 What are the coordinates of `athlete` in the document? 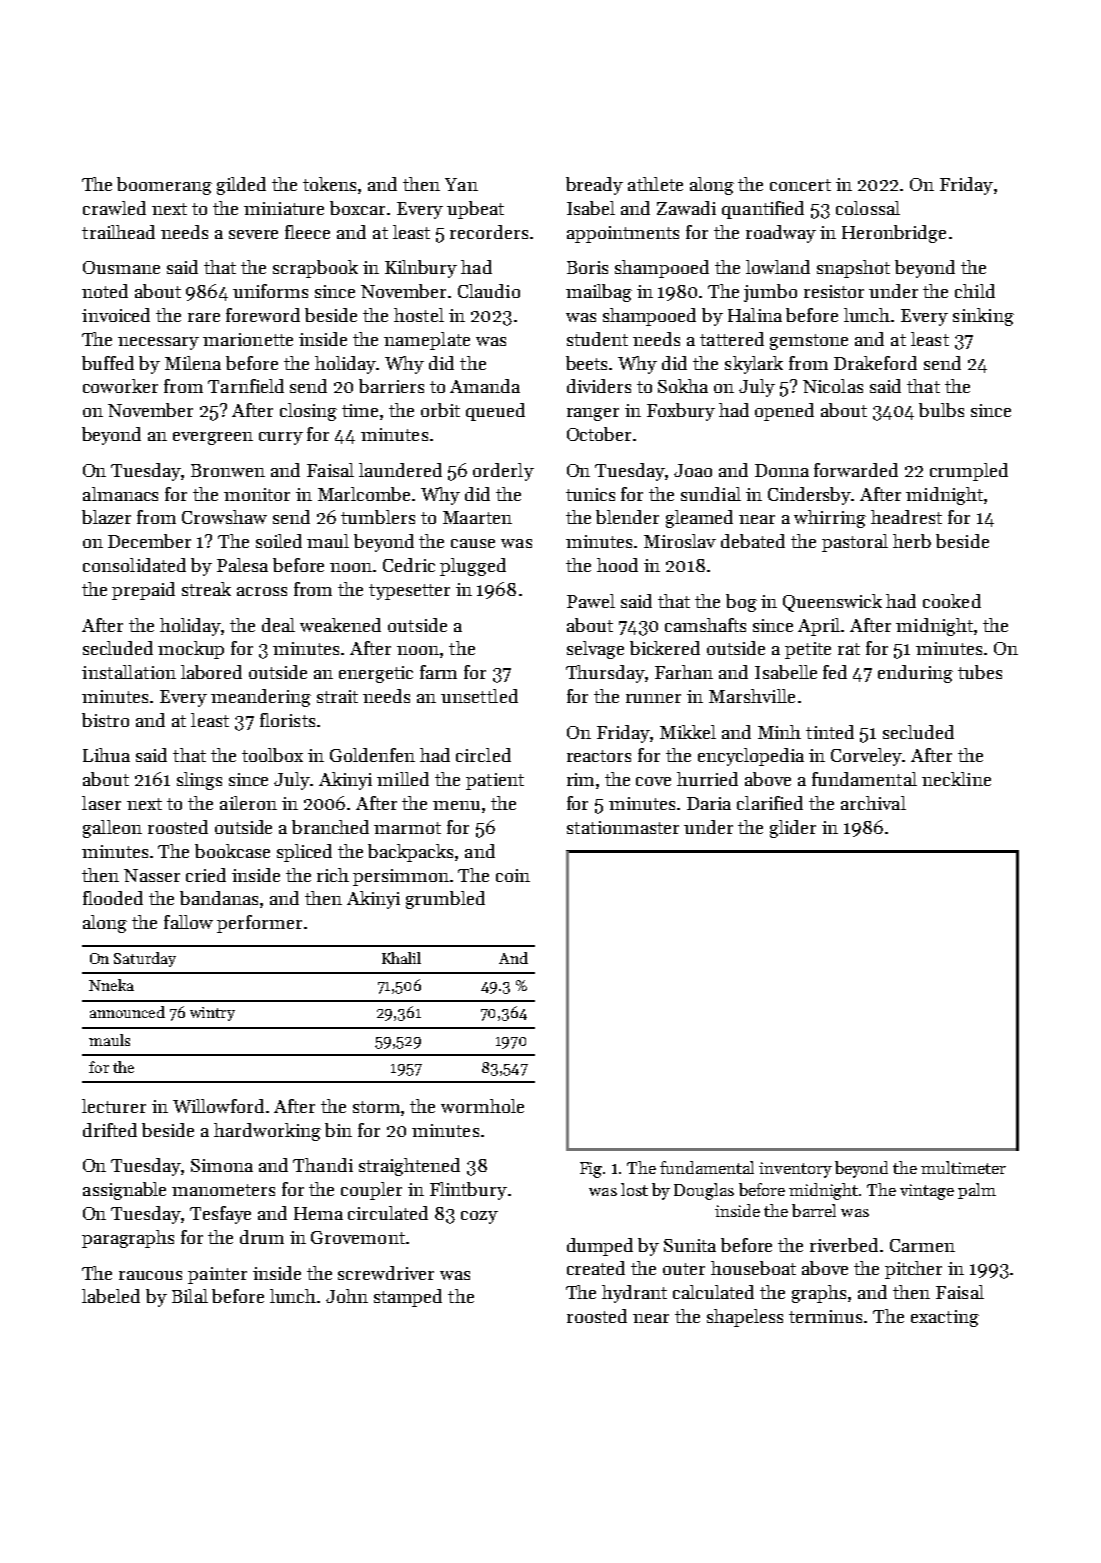 It's located at (655, 184).
